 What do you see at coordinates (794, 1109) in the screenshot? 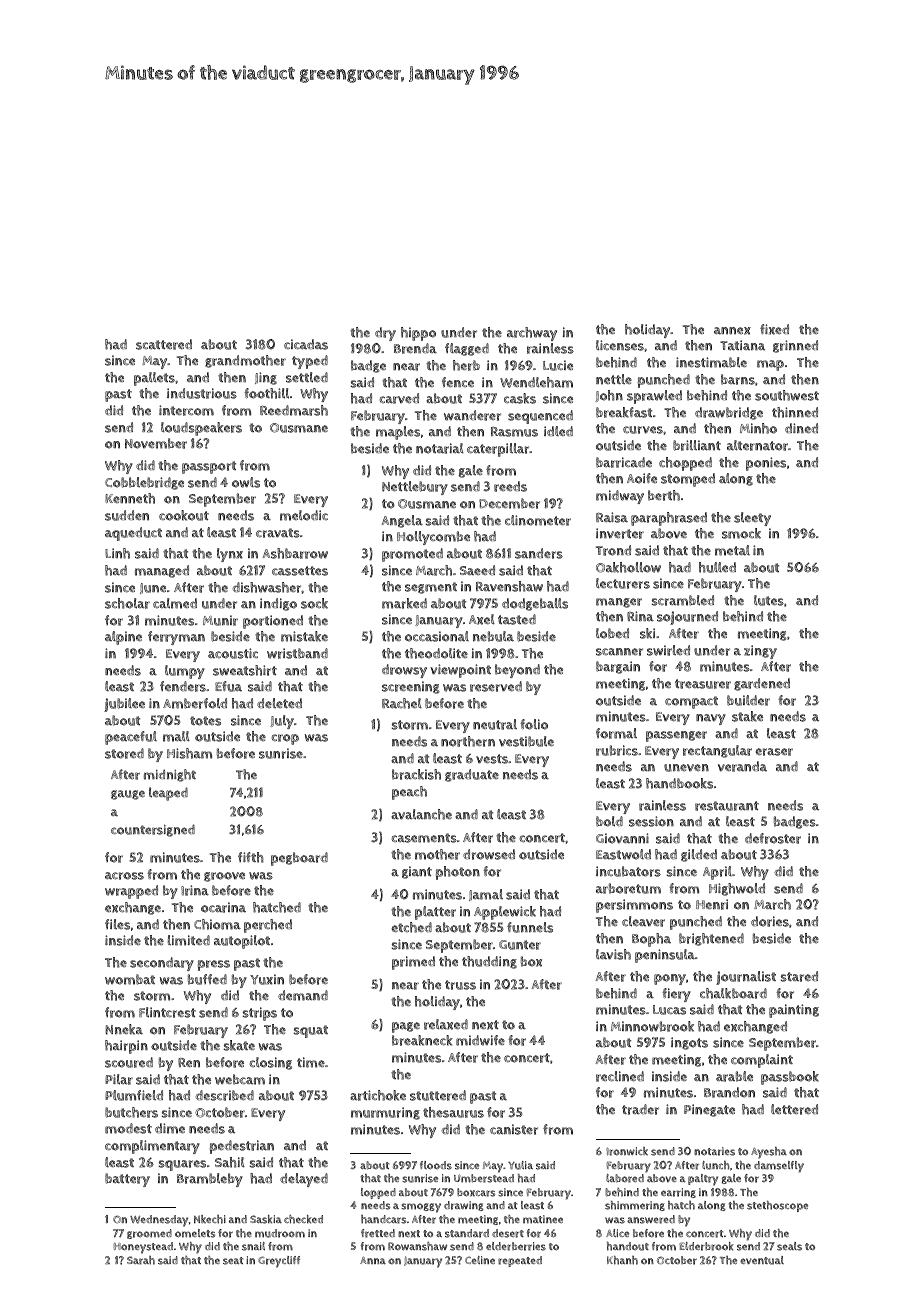
I see `lettered` at bounding box center [794, 1109].
